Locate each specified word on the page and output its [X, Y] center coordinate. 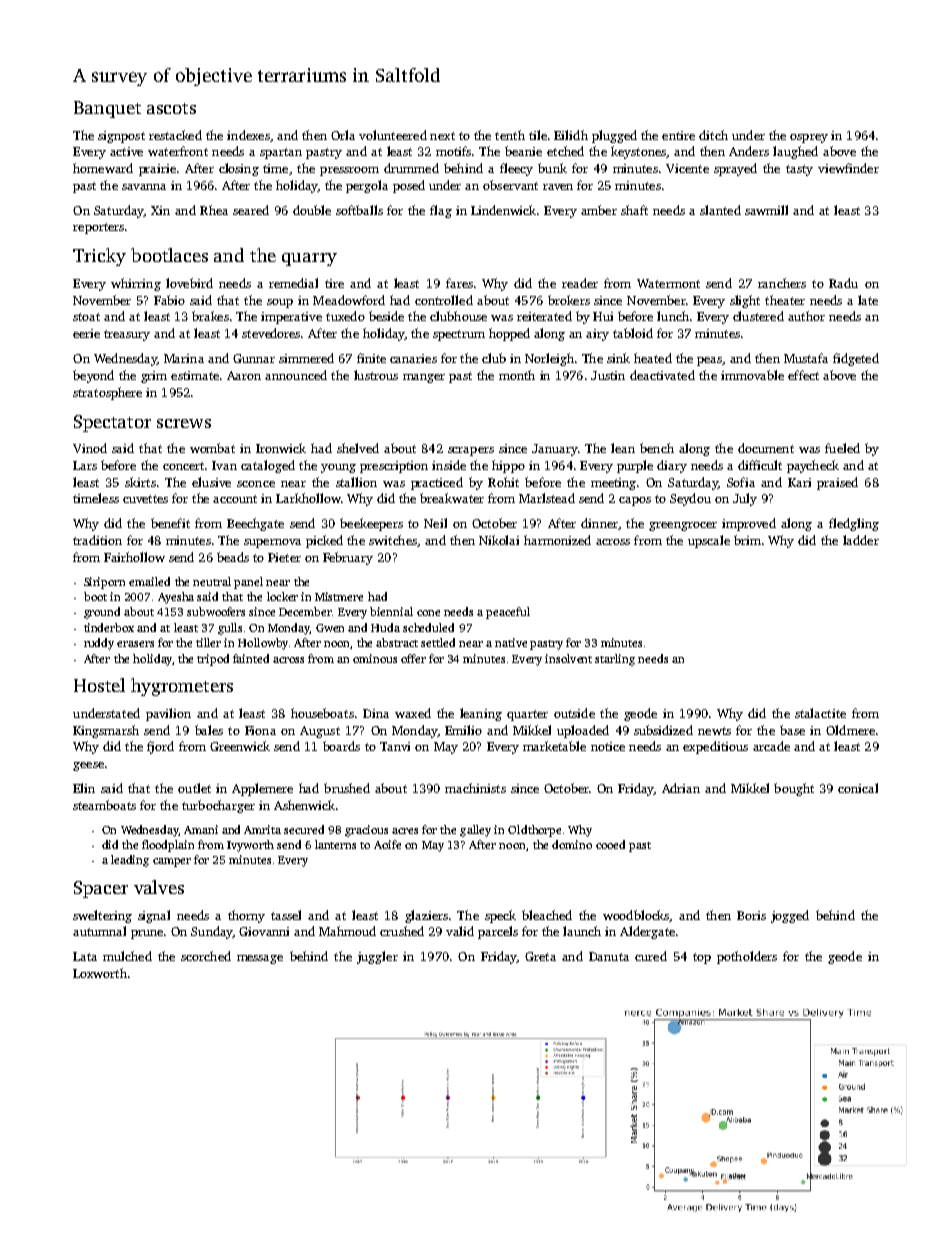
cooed [610, 844]
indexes [248, 135]
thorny [246, 916]
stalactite [820, 713]
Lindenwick [503, 210]
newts [714, 731]
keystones [638, 152]
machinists [475, 788]
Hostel [99, 685]
